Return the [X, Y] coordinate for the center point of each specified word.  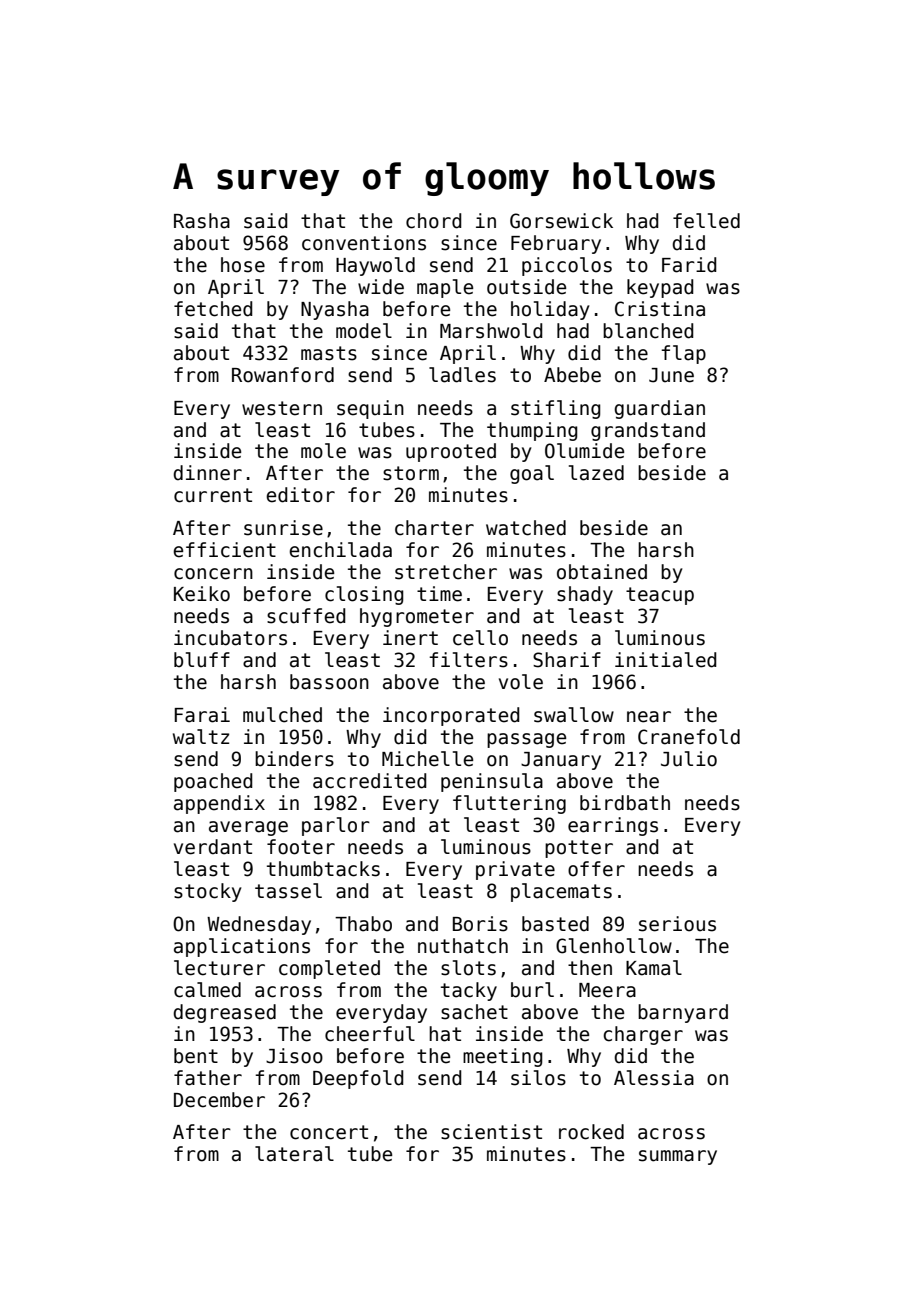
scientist [491, 1132]
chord [433, 221]
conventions [364, 243]
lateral [294, 1154]
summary [678, 1157]
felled [706, 221]
